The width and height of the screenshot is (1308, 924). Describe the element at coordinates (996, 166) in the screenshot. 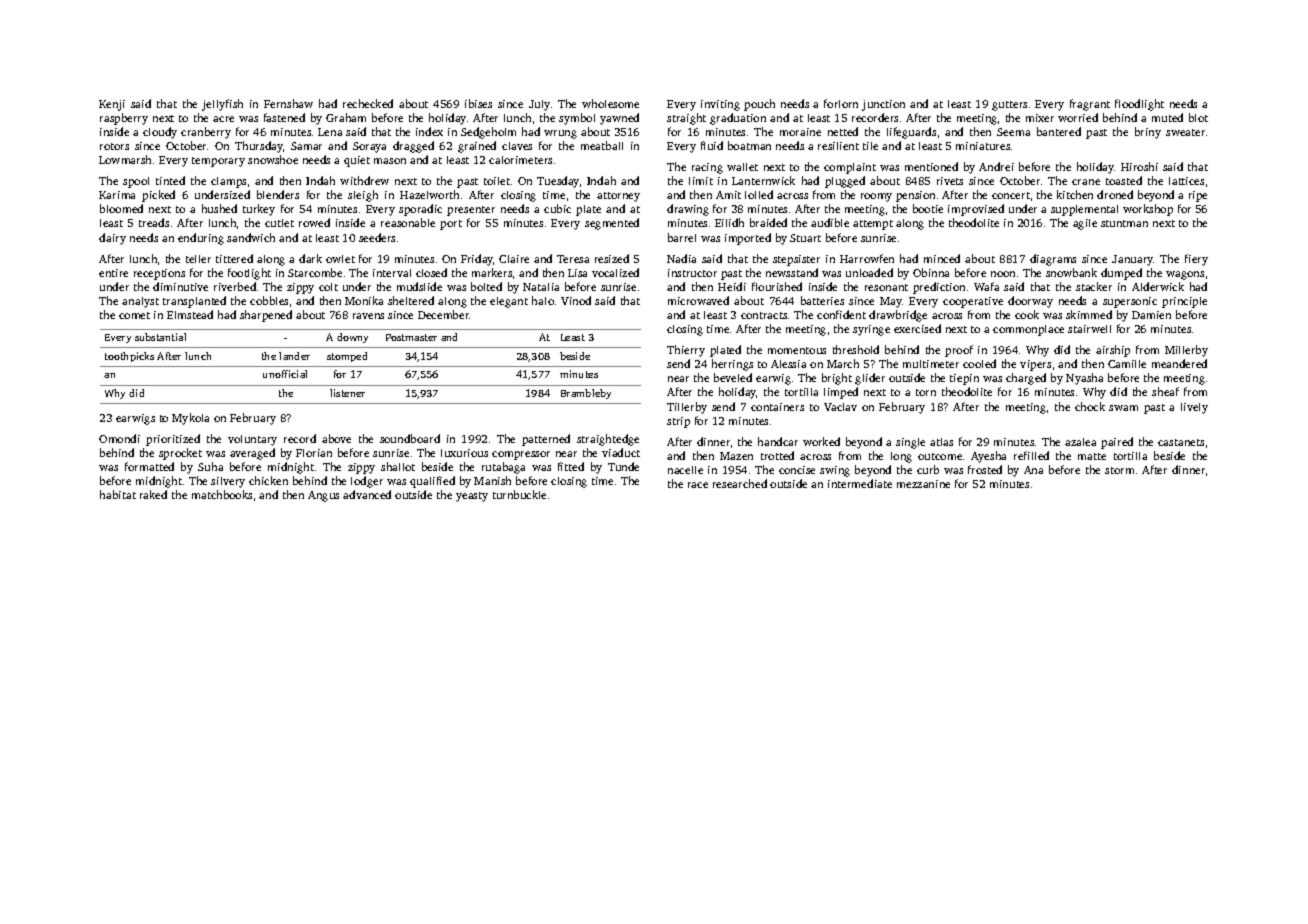

I see `Andrei` at that location.
